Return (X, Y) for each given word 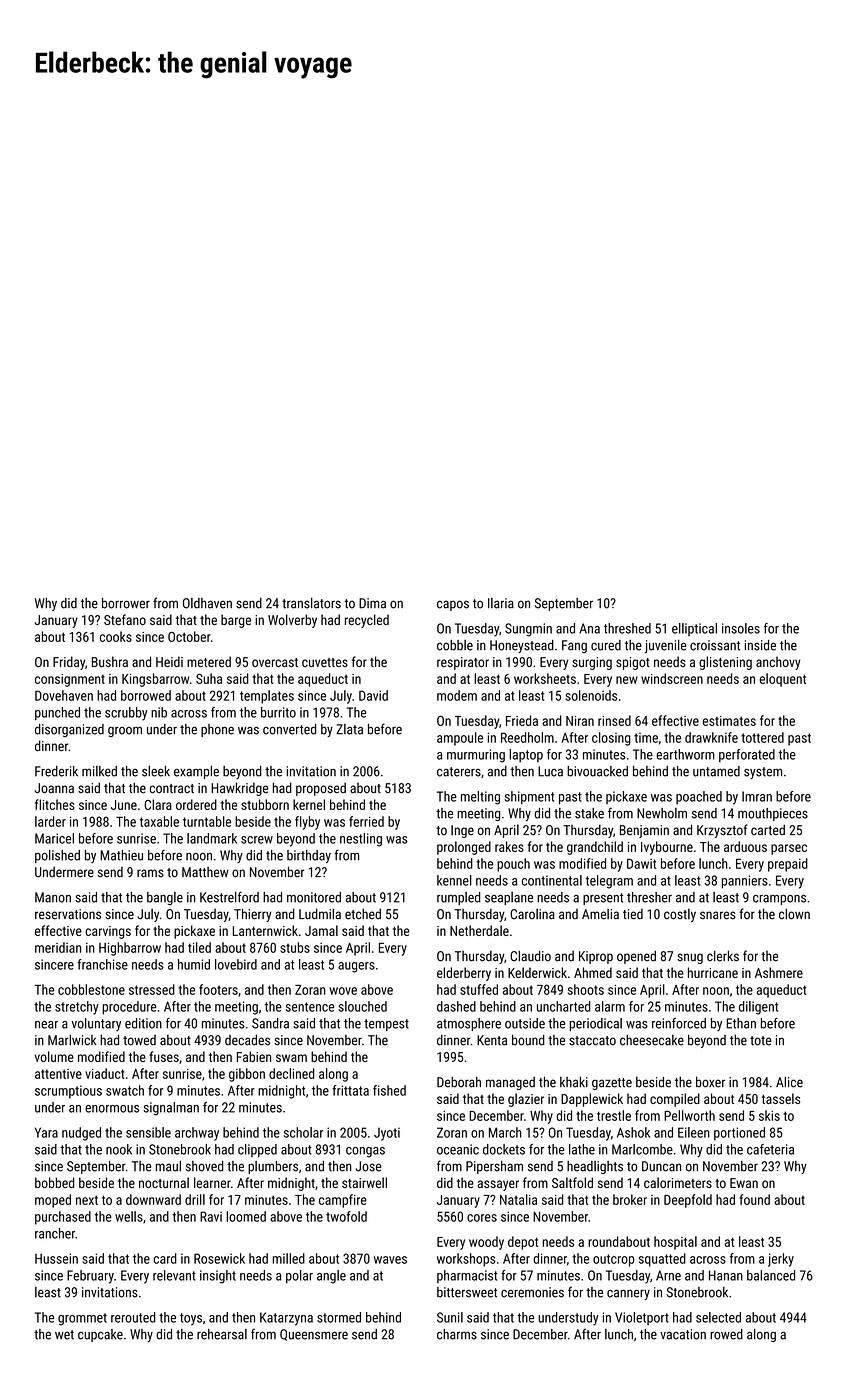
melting (480, 798)
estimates (729, 721)
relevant (174, 1275)
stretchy (77, 1008)
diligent (758, 1008)
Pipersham (494, 1167)
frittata (350, 1090)
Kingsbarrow (155, 680)
